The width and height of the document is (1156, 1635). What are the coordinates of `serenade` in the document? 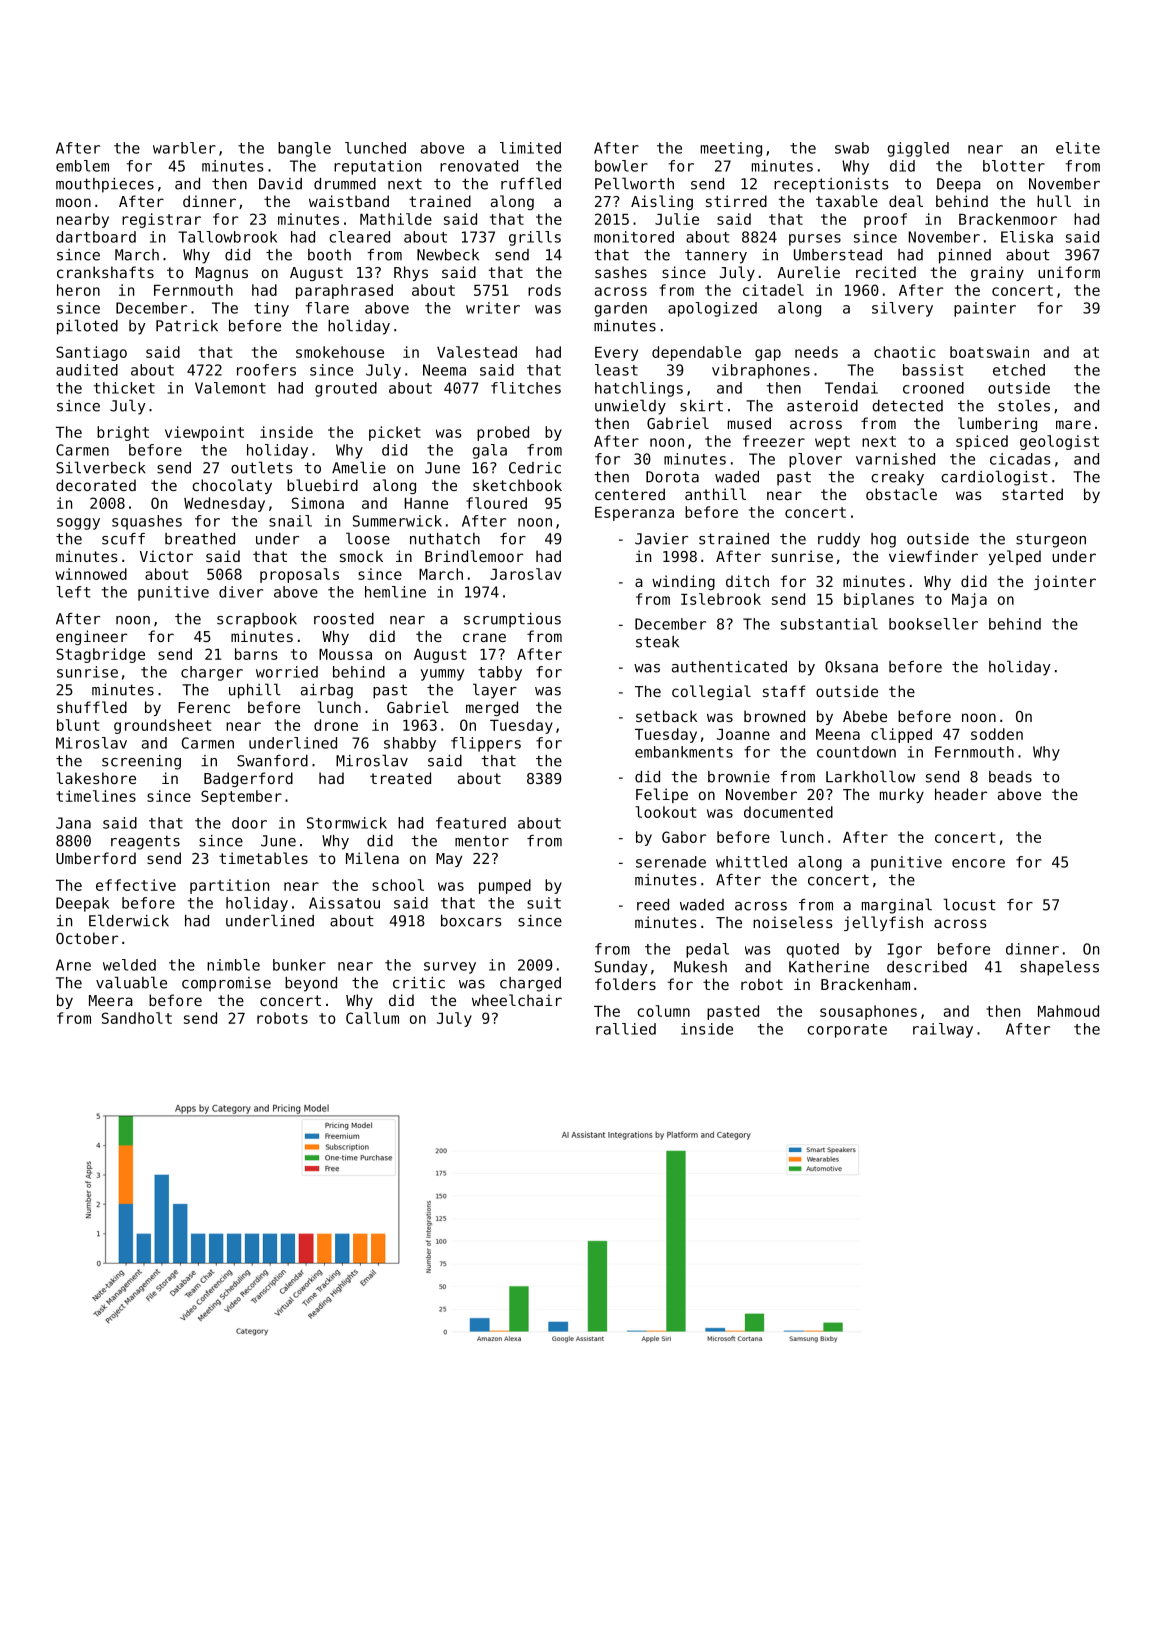 It's located at (671, 862).
